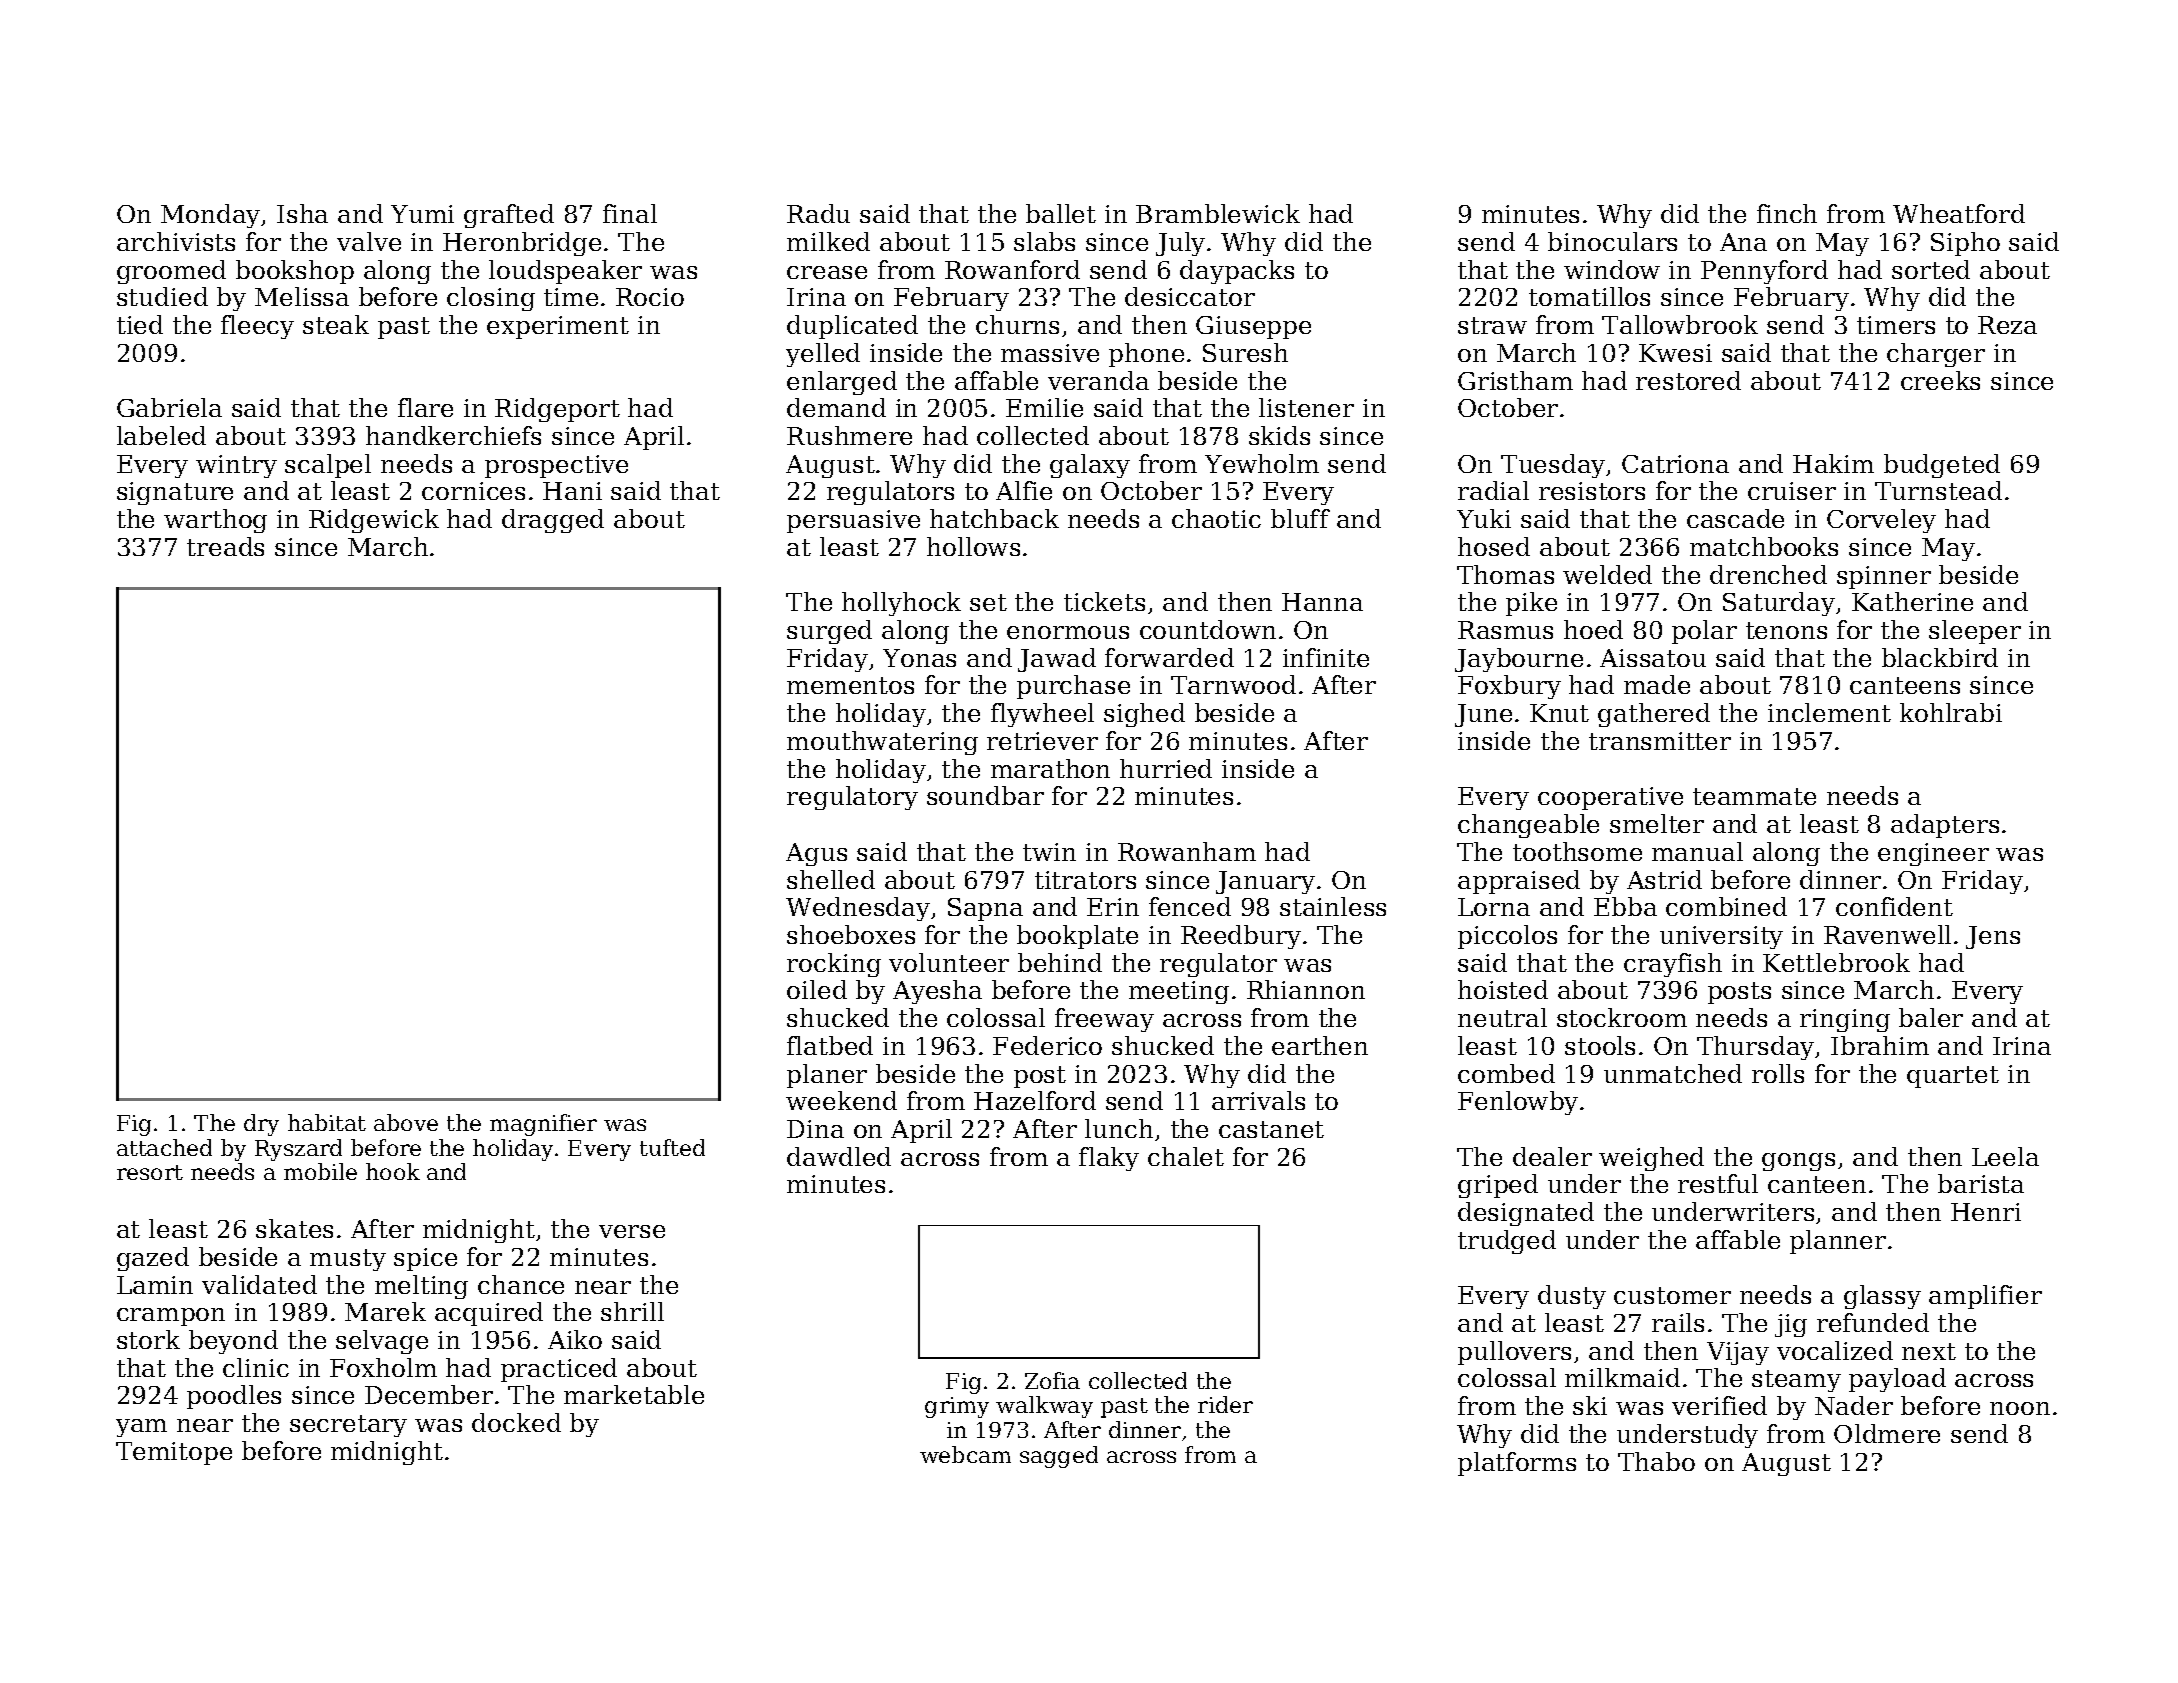 The height and width of the screenshot is (1683, 2178). What do you see at coordinates (849, 435) in the screenshot?
I see `Rushmere` at bounding box center [849, 435].
